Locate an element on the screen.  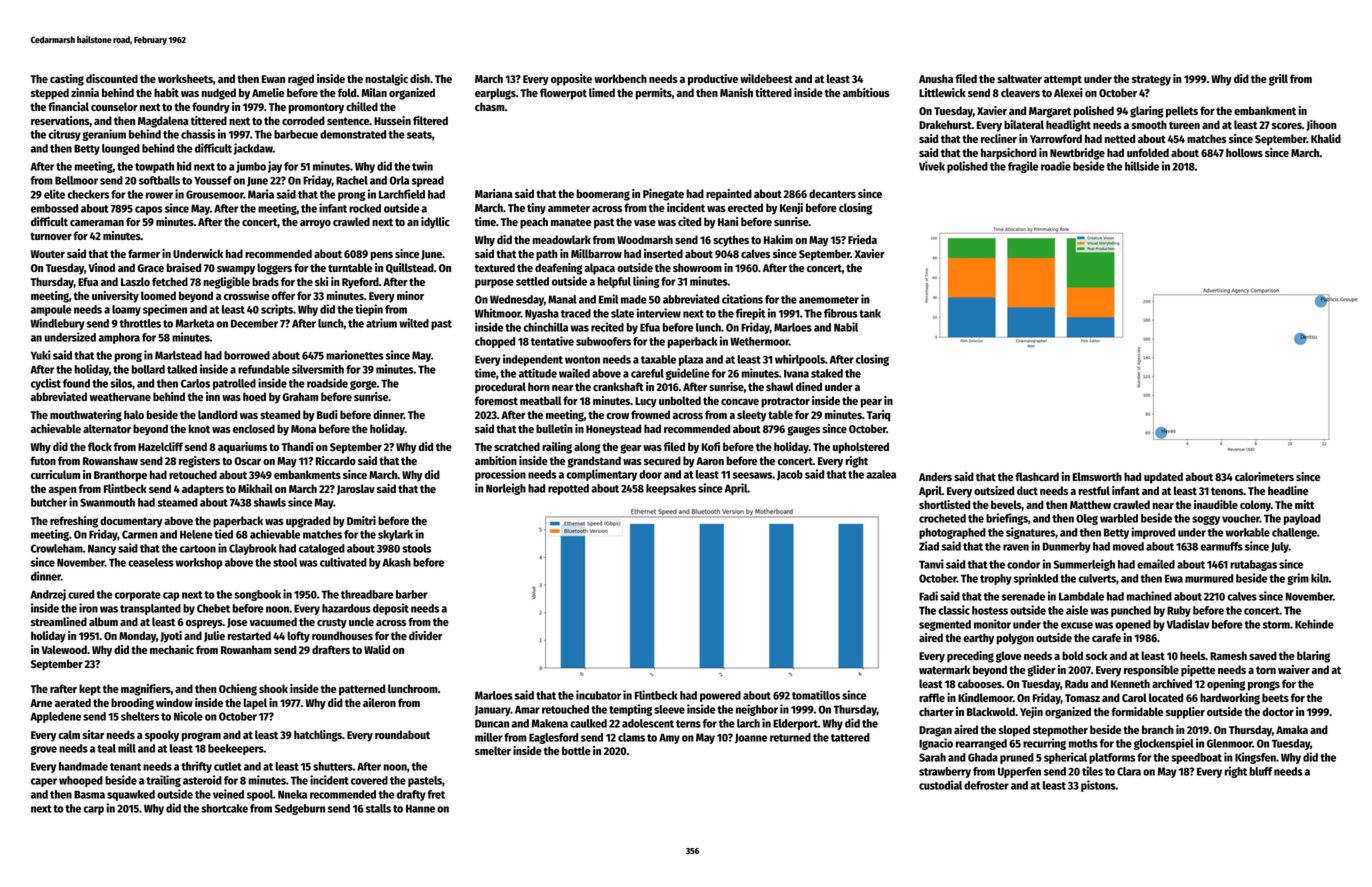
hazardous is located at coordinates (346, 608).
